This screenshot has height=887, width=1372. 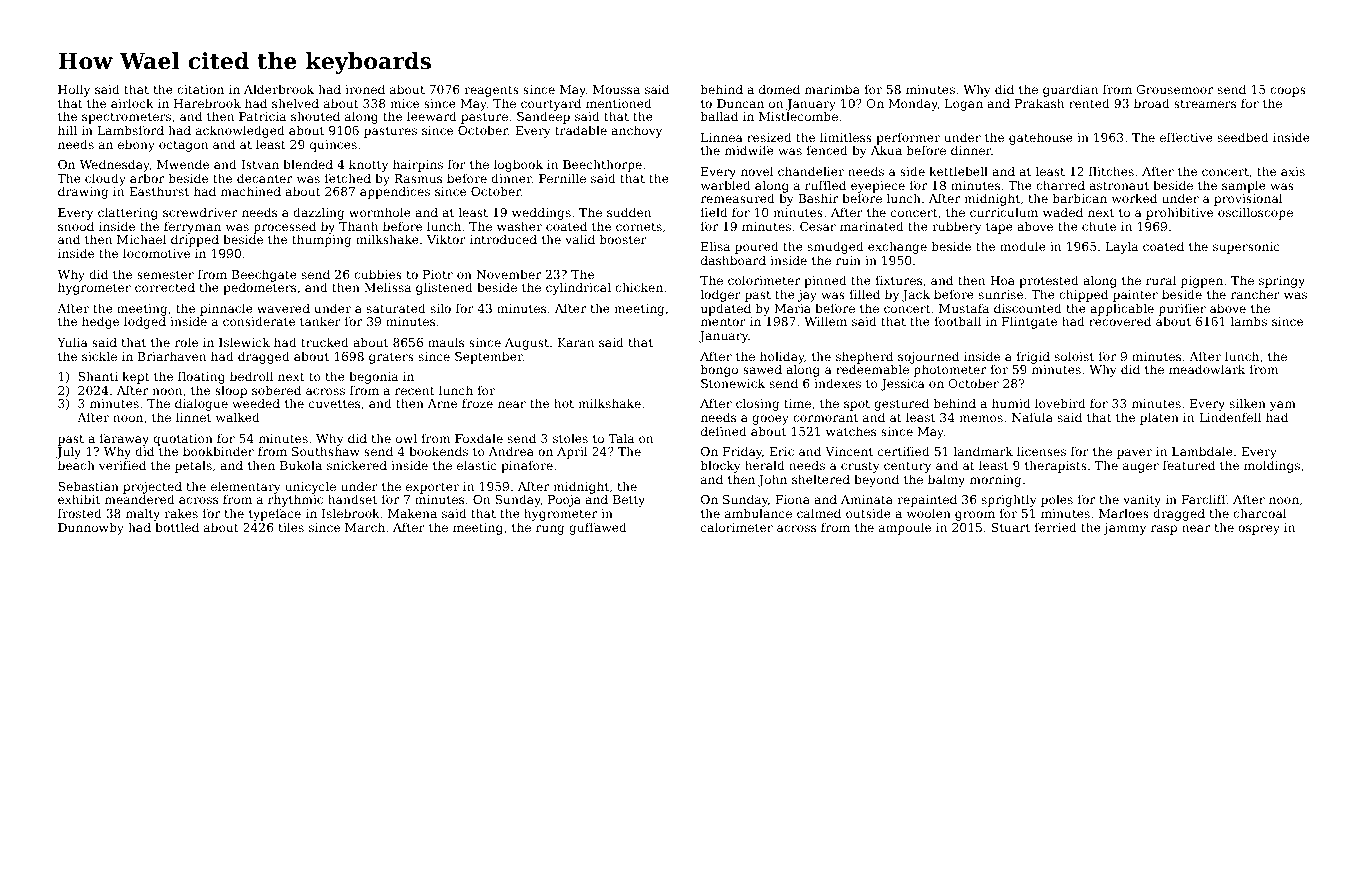 What do you see at coordinates (141, 239) in the screenshot?
I see `Michael` at bounding box center [141, 239].
